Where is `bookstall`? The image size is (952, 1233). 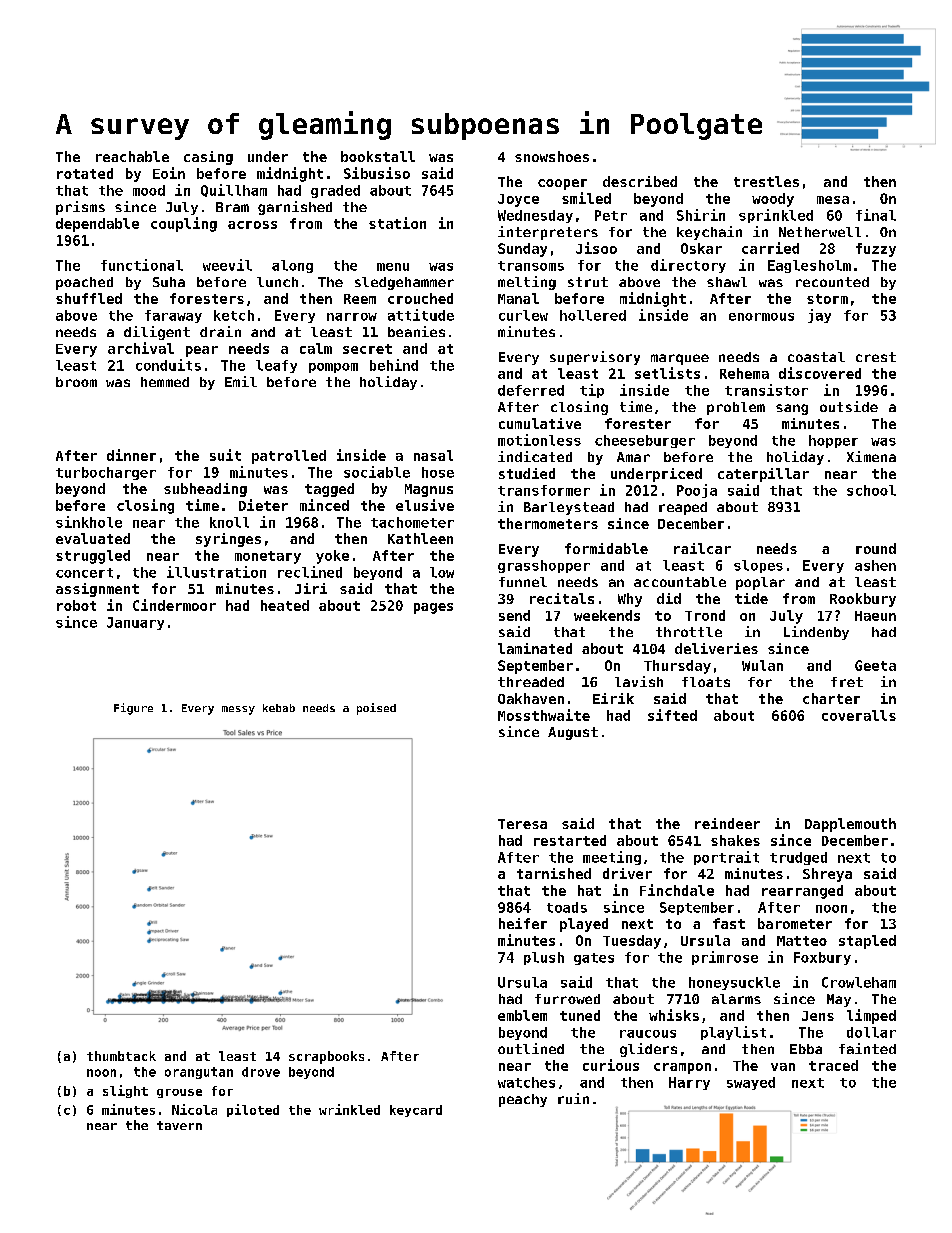
bookstall is located at coordinates (378, 156).
